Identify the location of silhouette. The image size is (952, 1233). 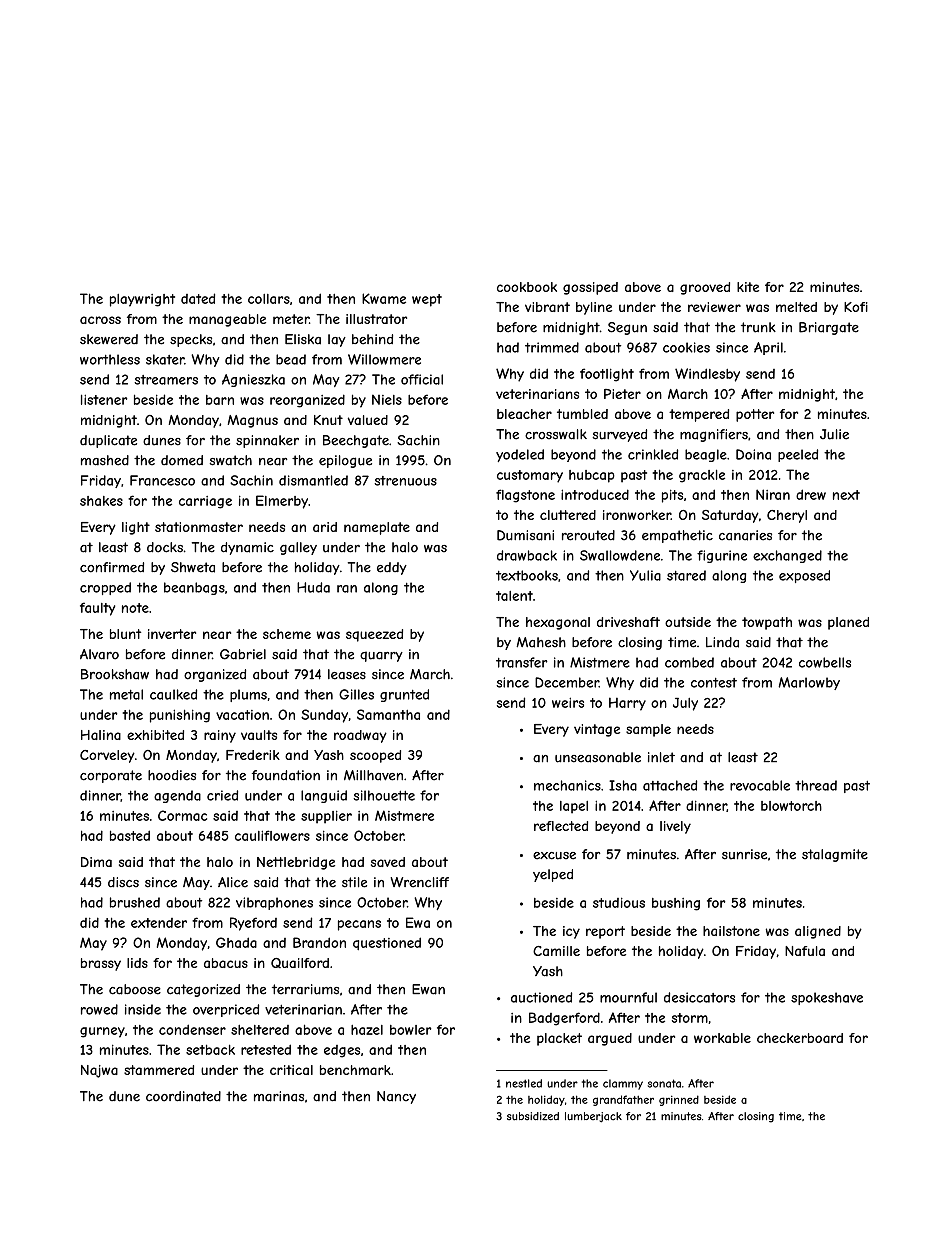
(384, 795).
